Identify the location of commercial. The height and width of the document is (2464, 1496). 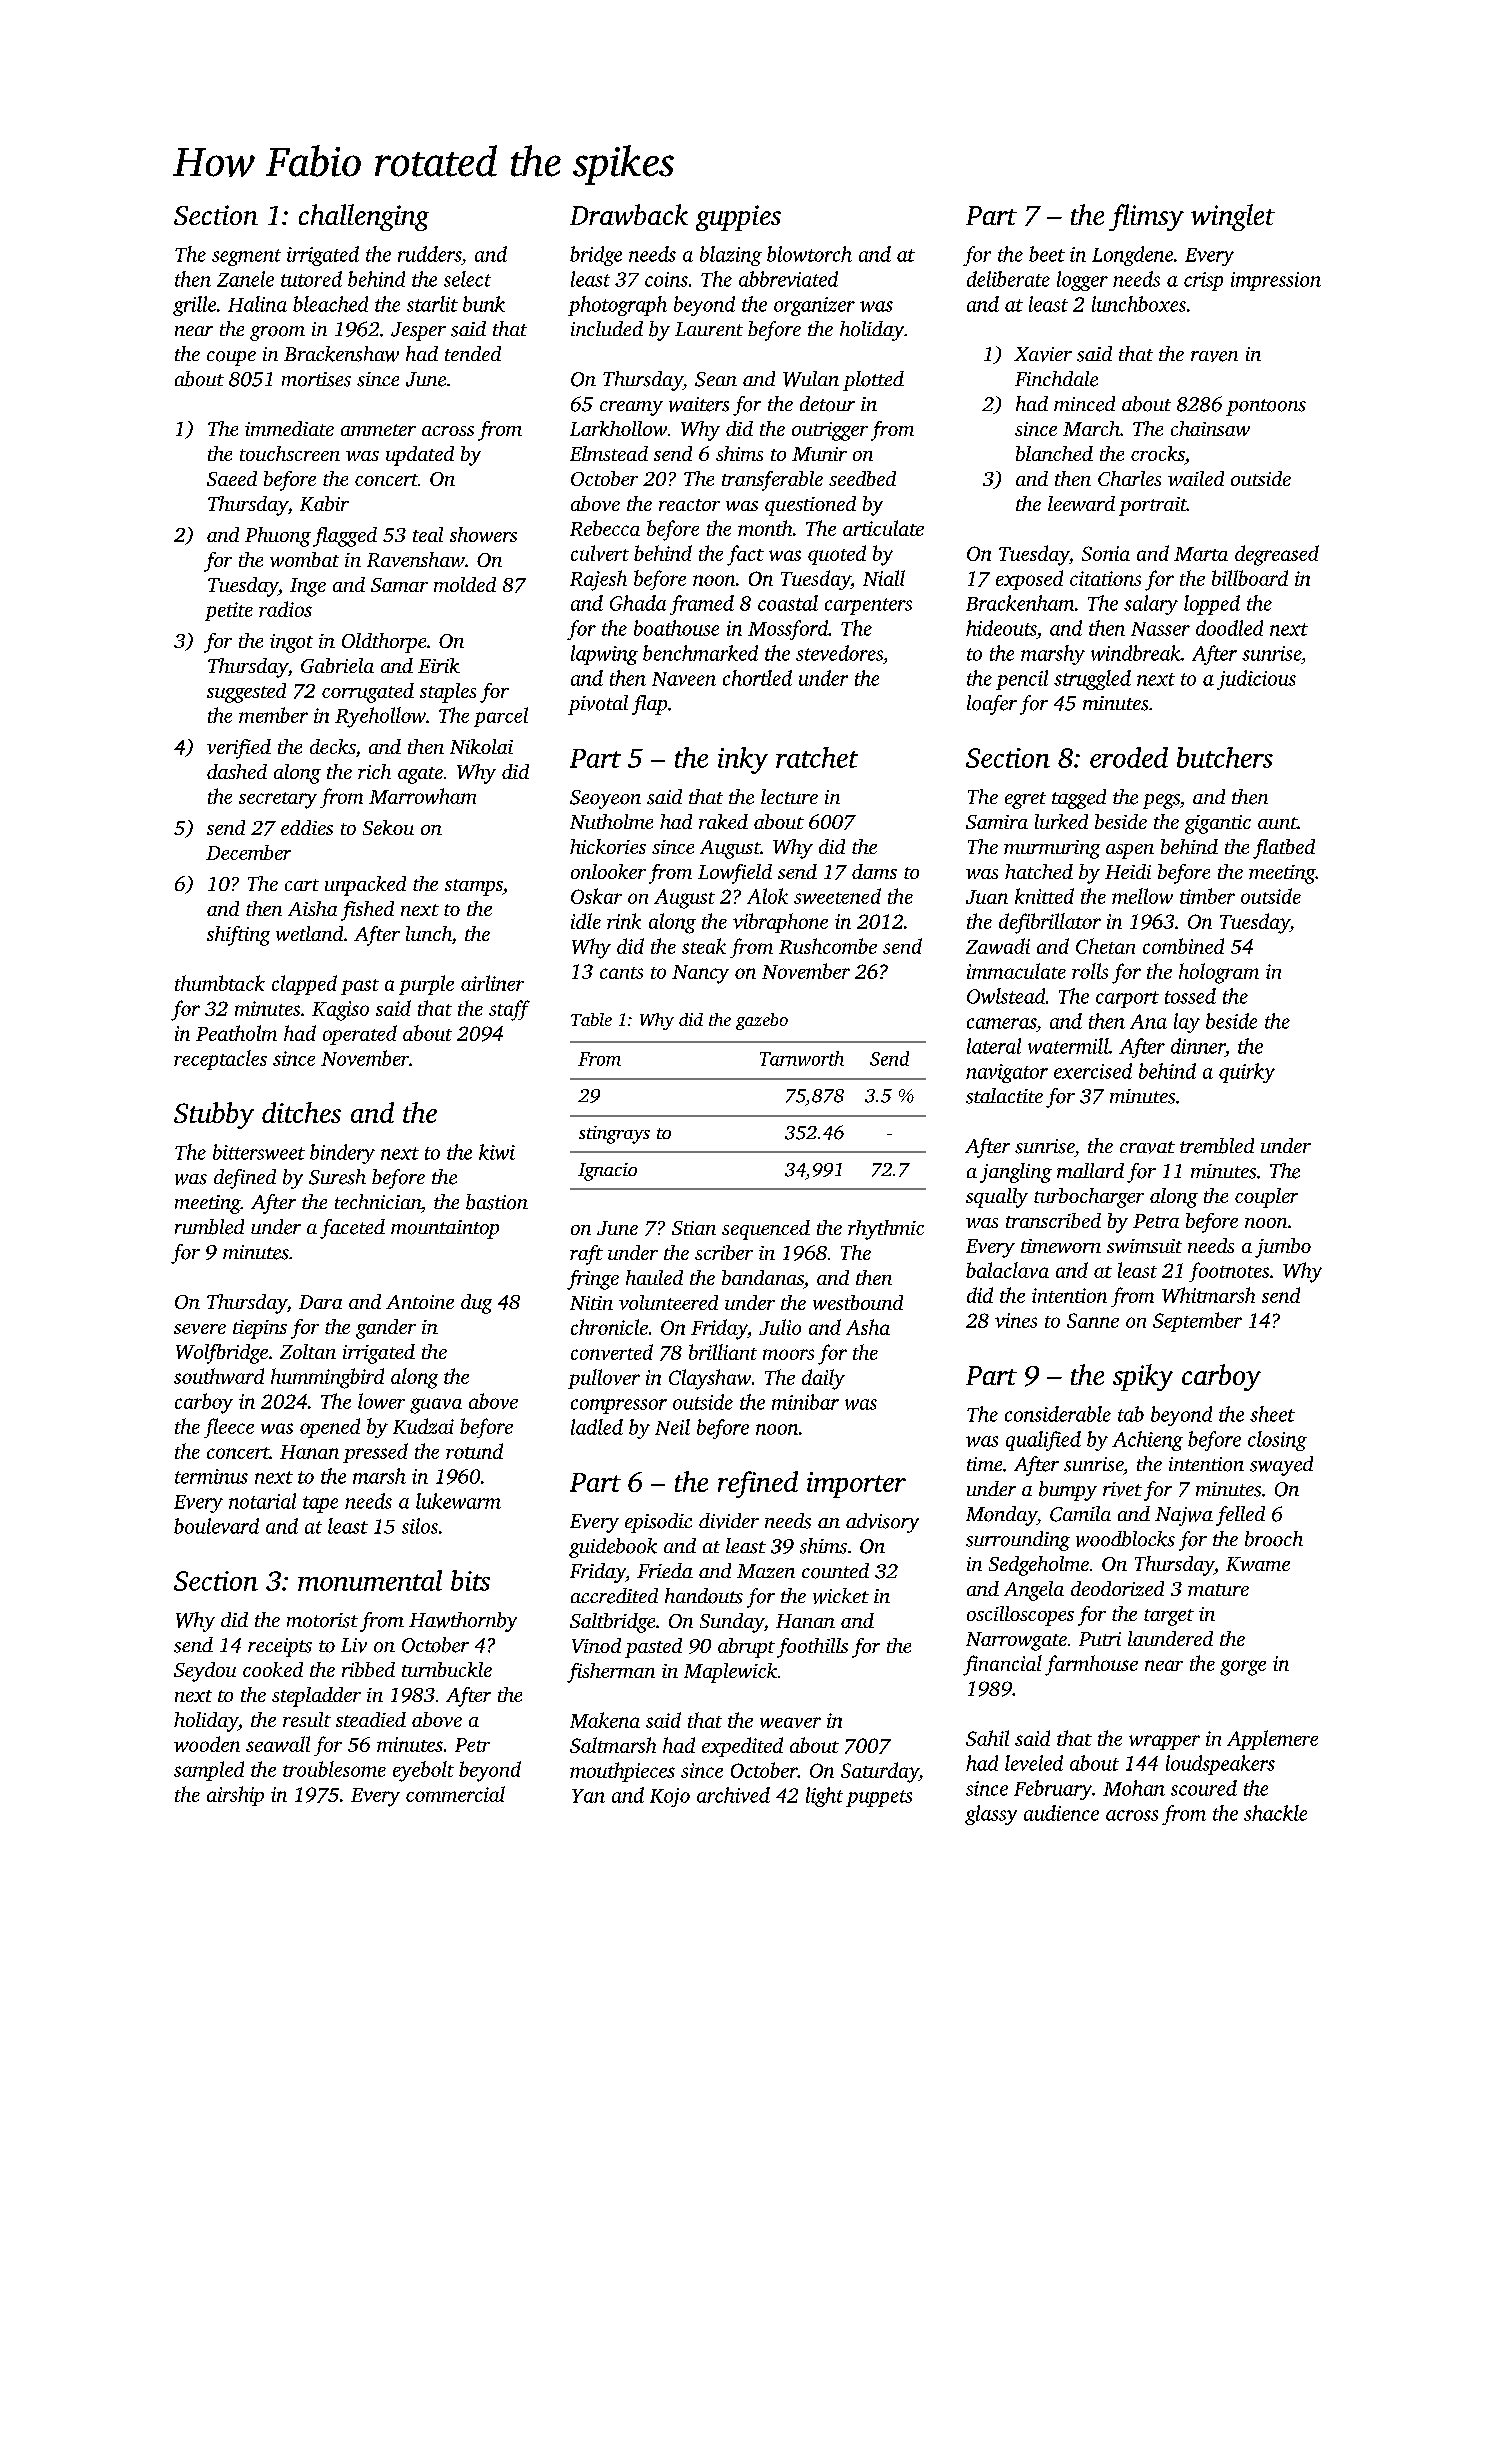
(455, 1794).
